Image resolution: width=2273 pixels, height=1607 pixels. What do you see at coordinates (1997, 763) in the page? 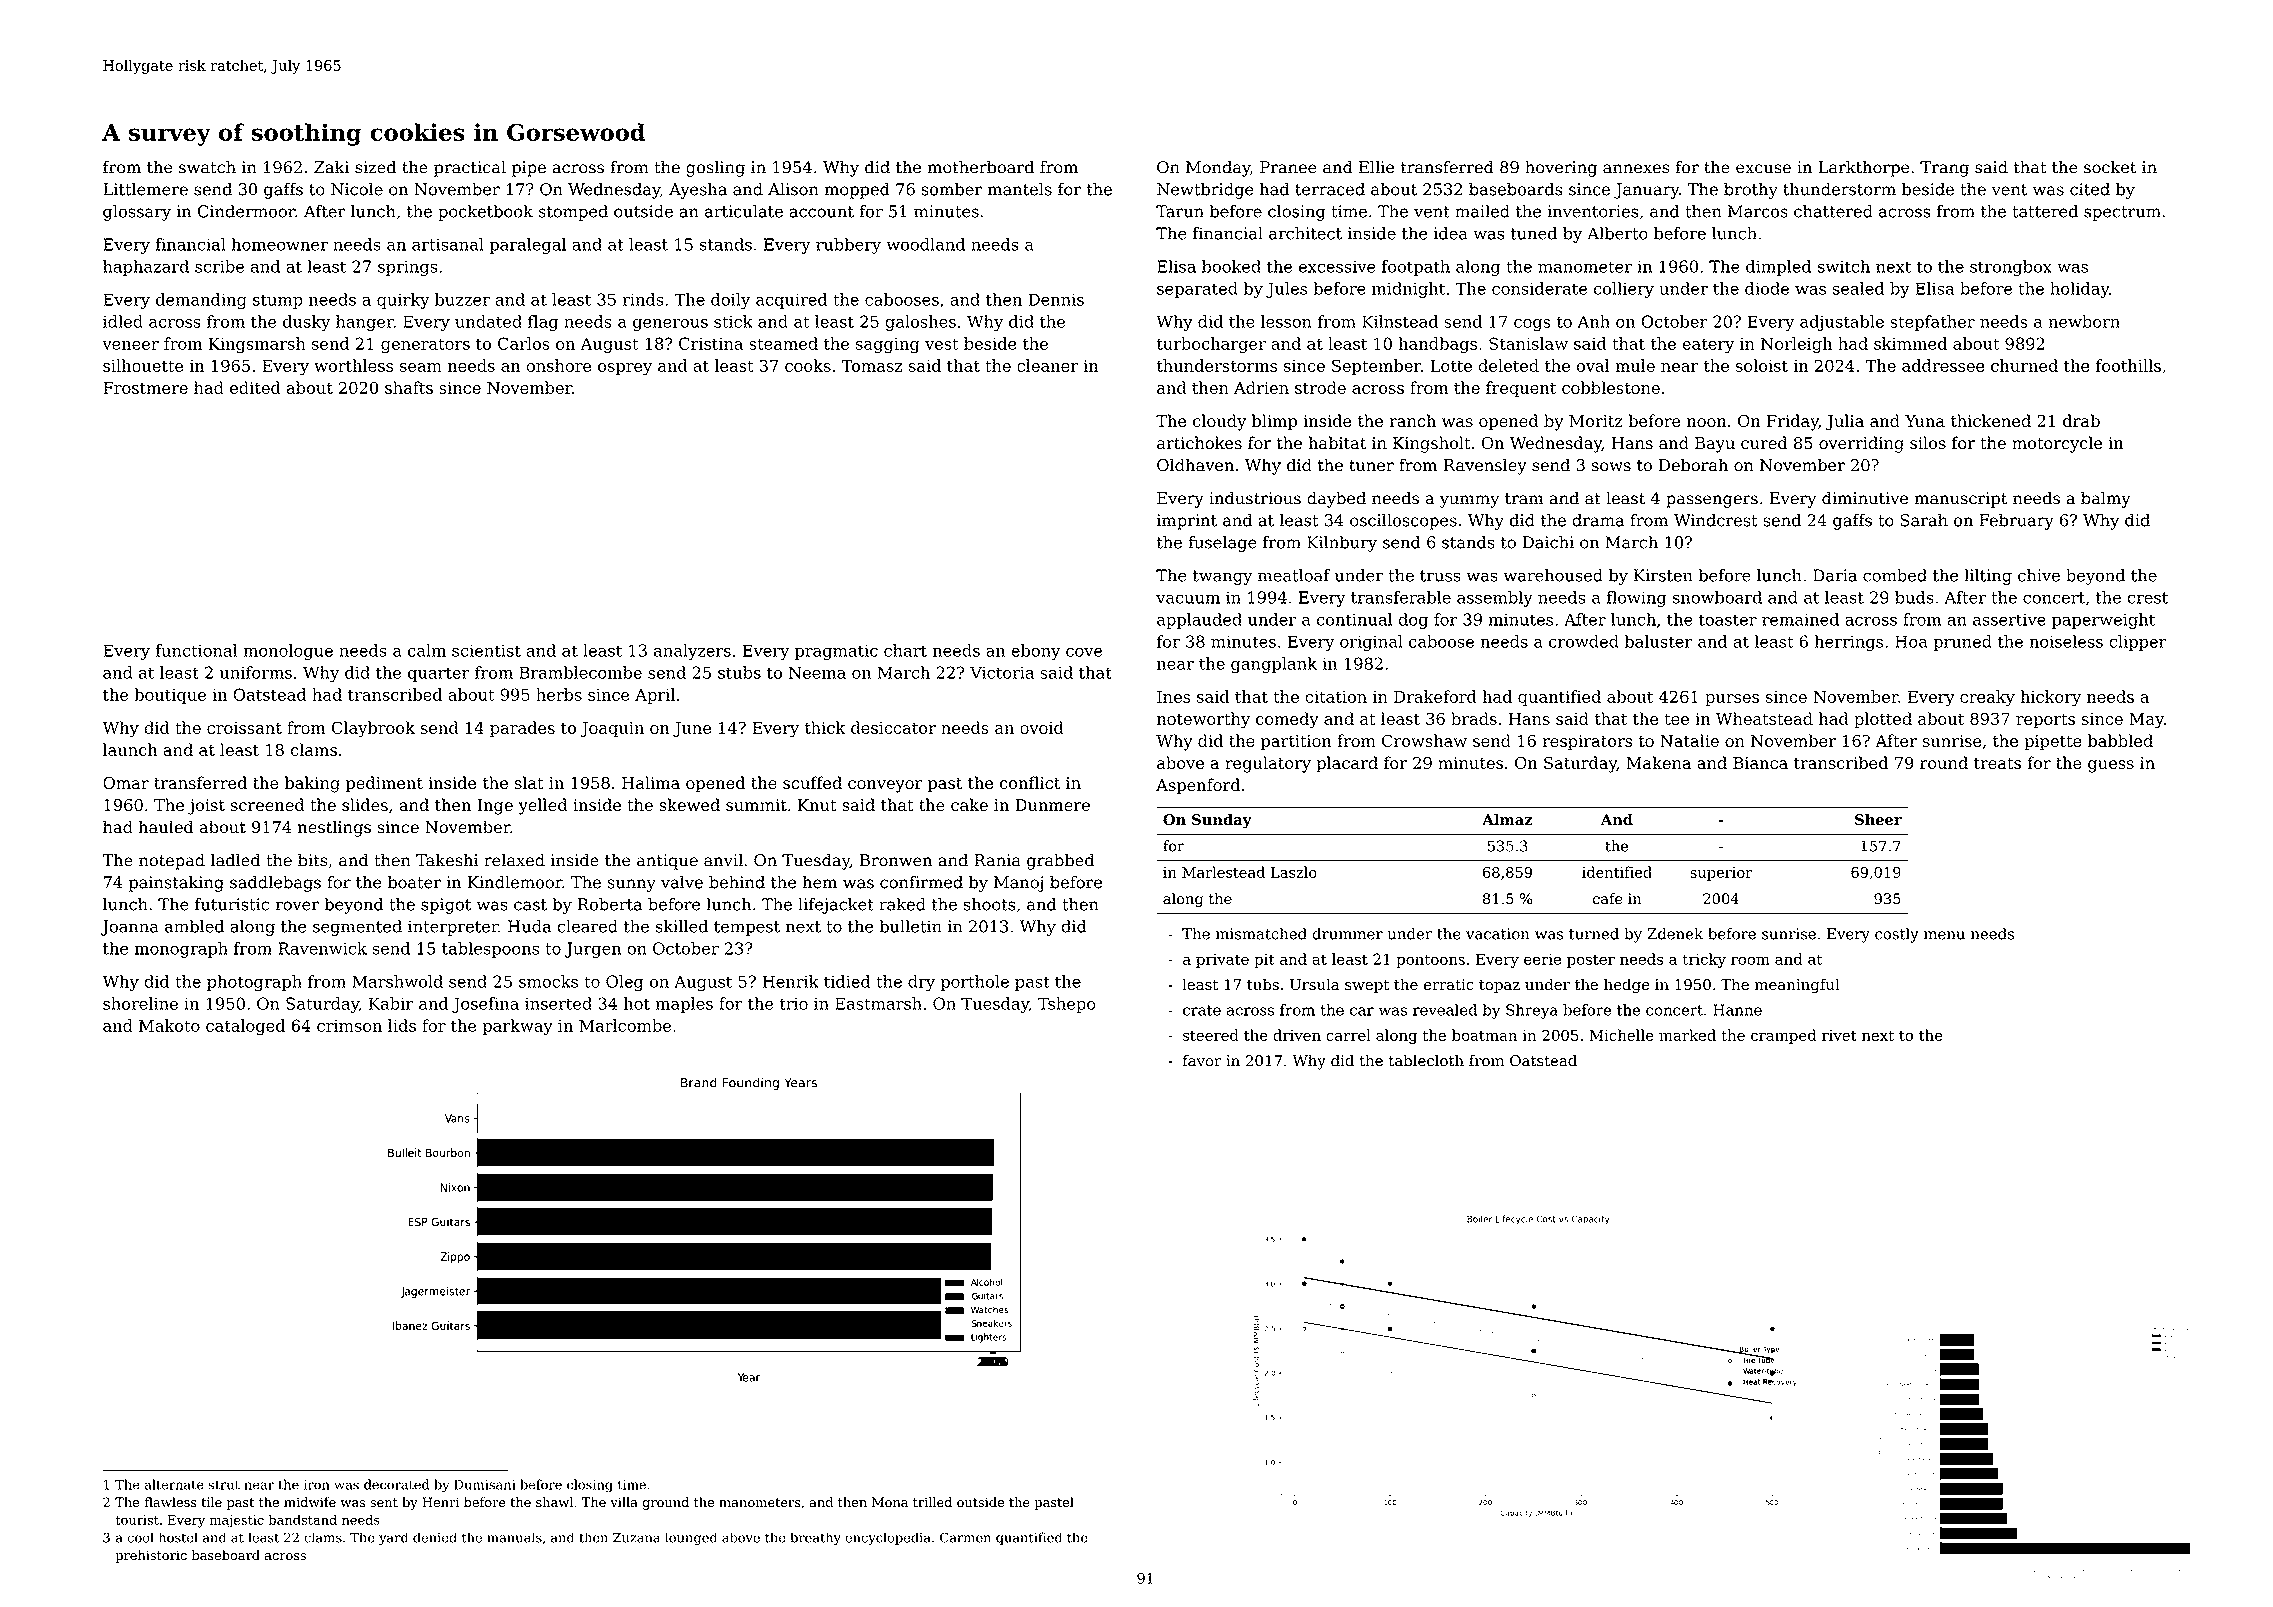
I see `treats` at bounding box center [1997, 763].
